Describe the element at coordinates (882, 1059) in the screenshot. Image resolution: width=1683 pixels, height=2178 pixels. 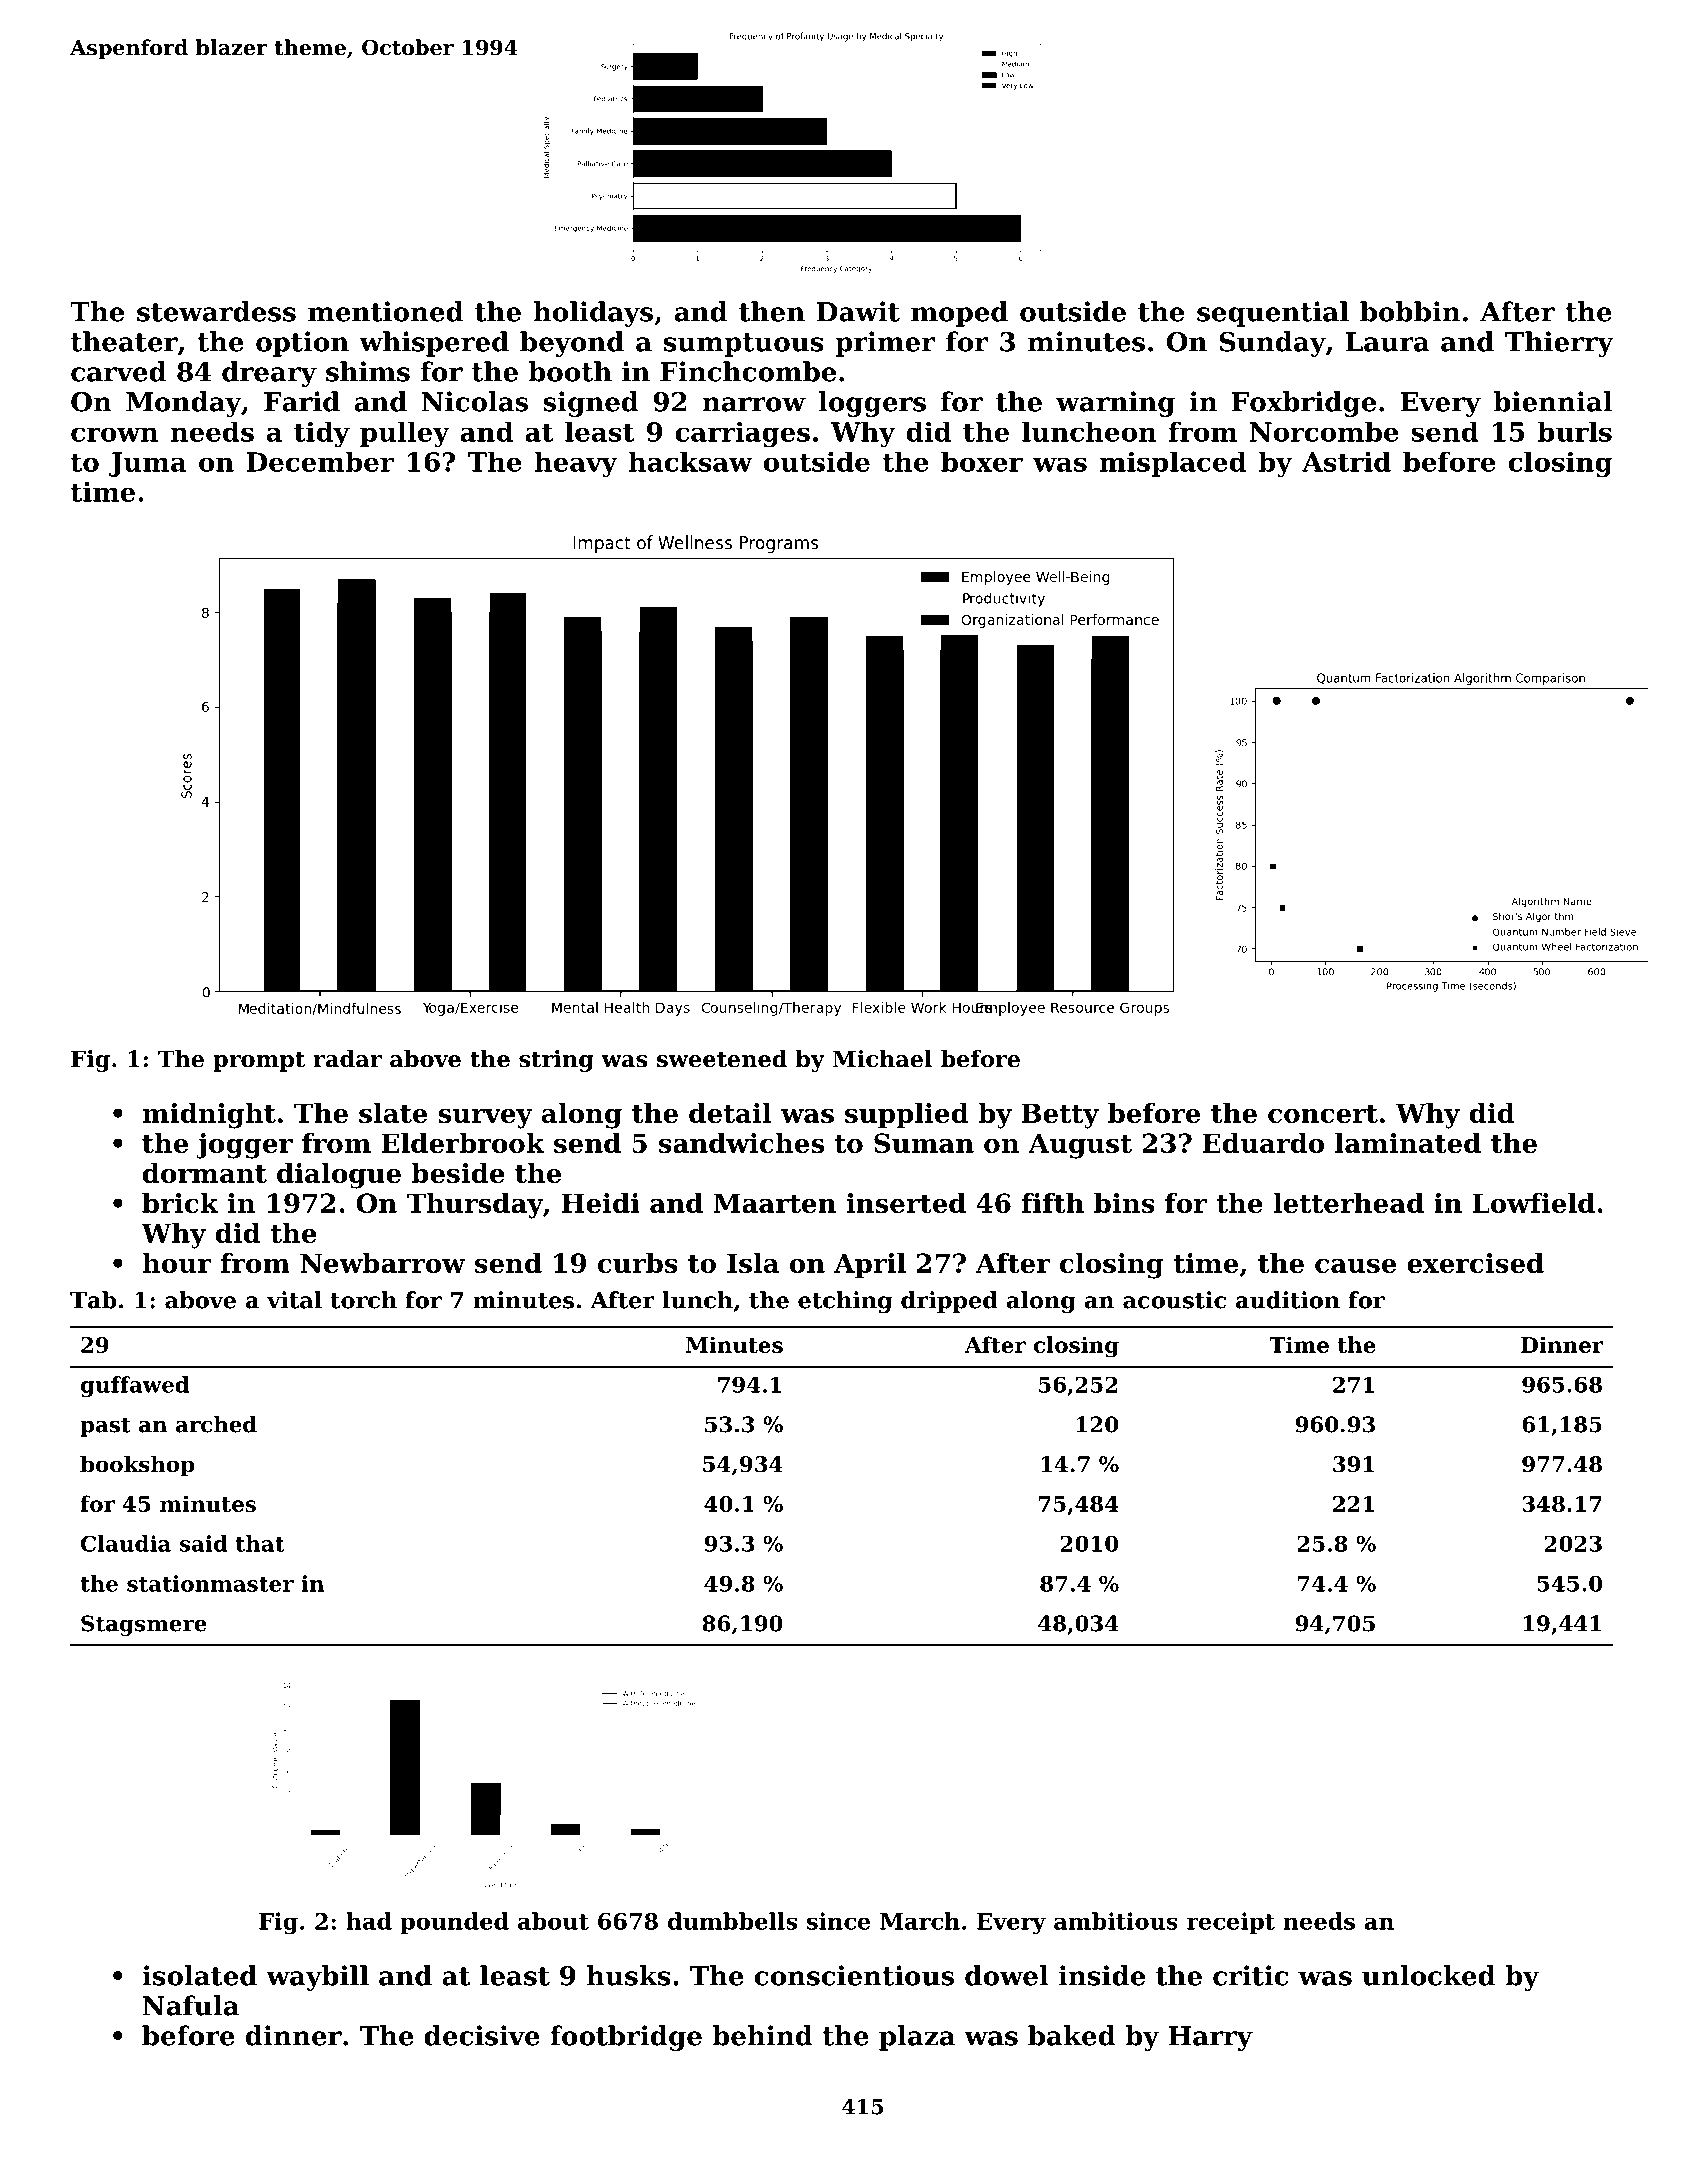
I see `Michael` at that location.
